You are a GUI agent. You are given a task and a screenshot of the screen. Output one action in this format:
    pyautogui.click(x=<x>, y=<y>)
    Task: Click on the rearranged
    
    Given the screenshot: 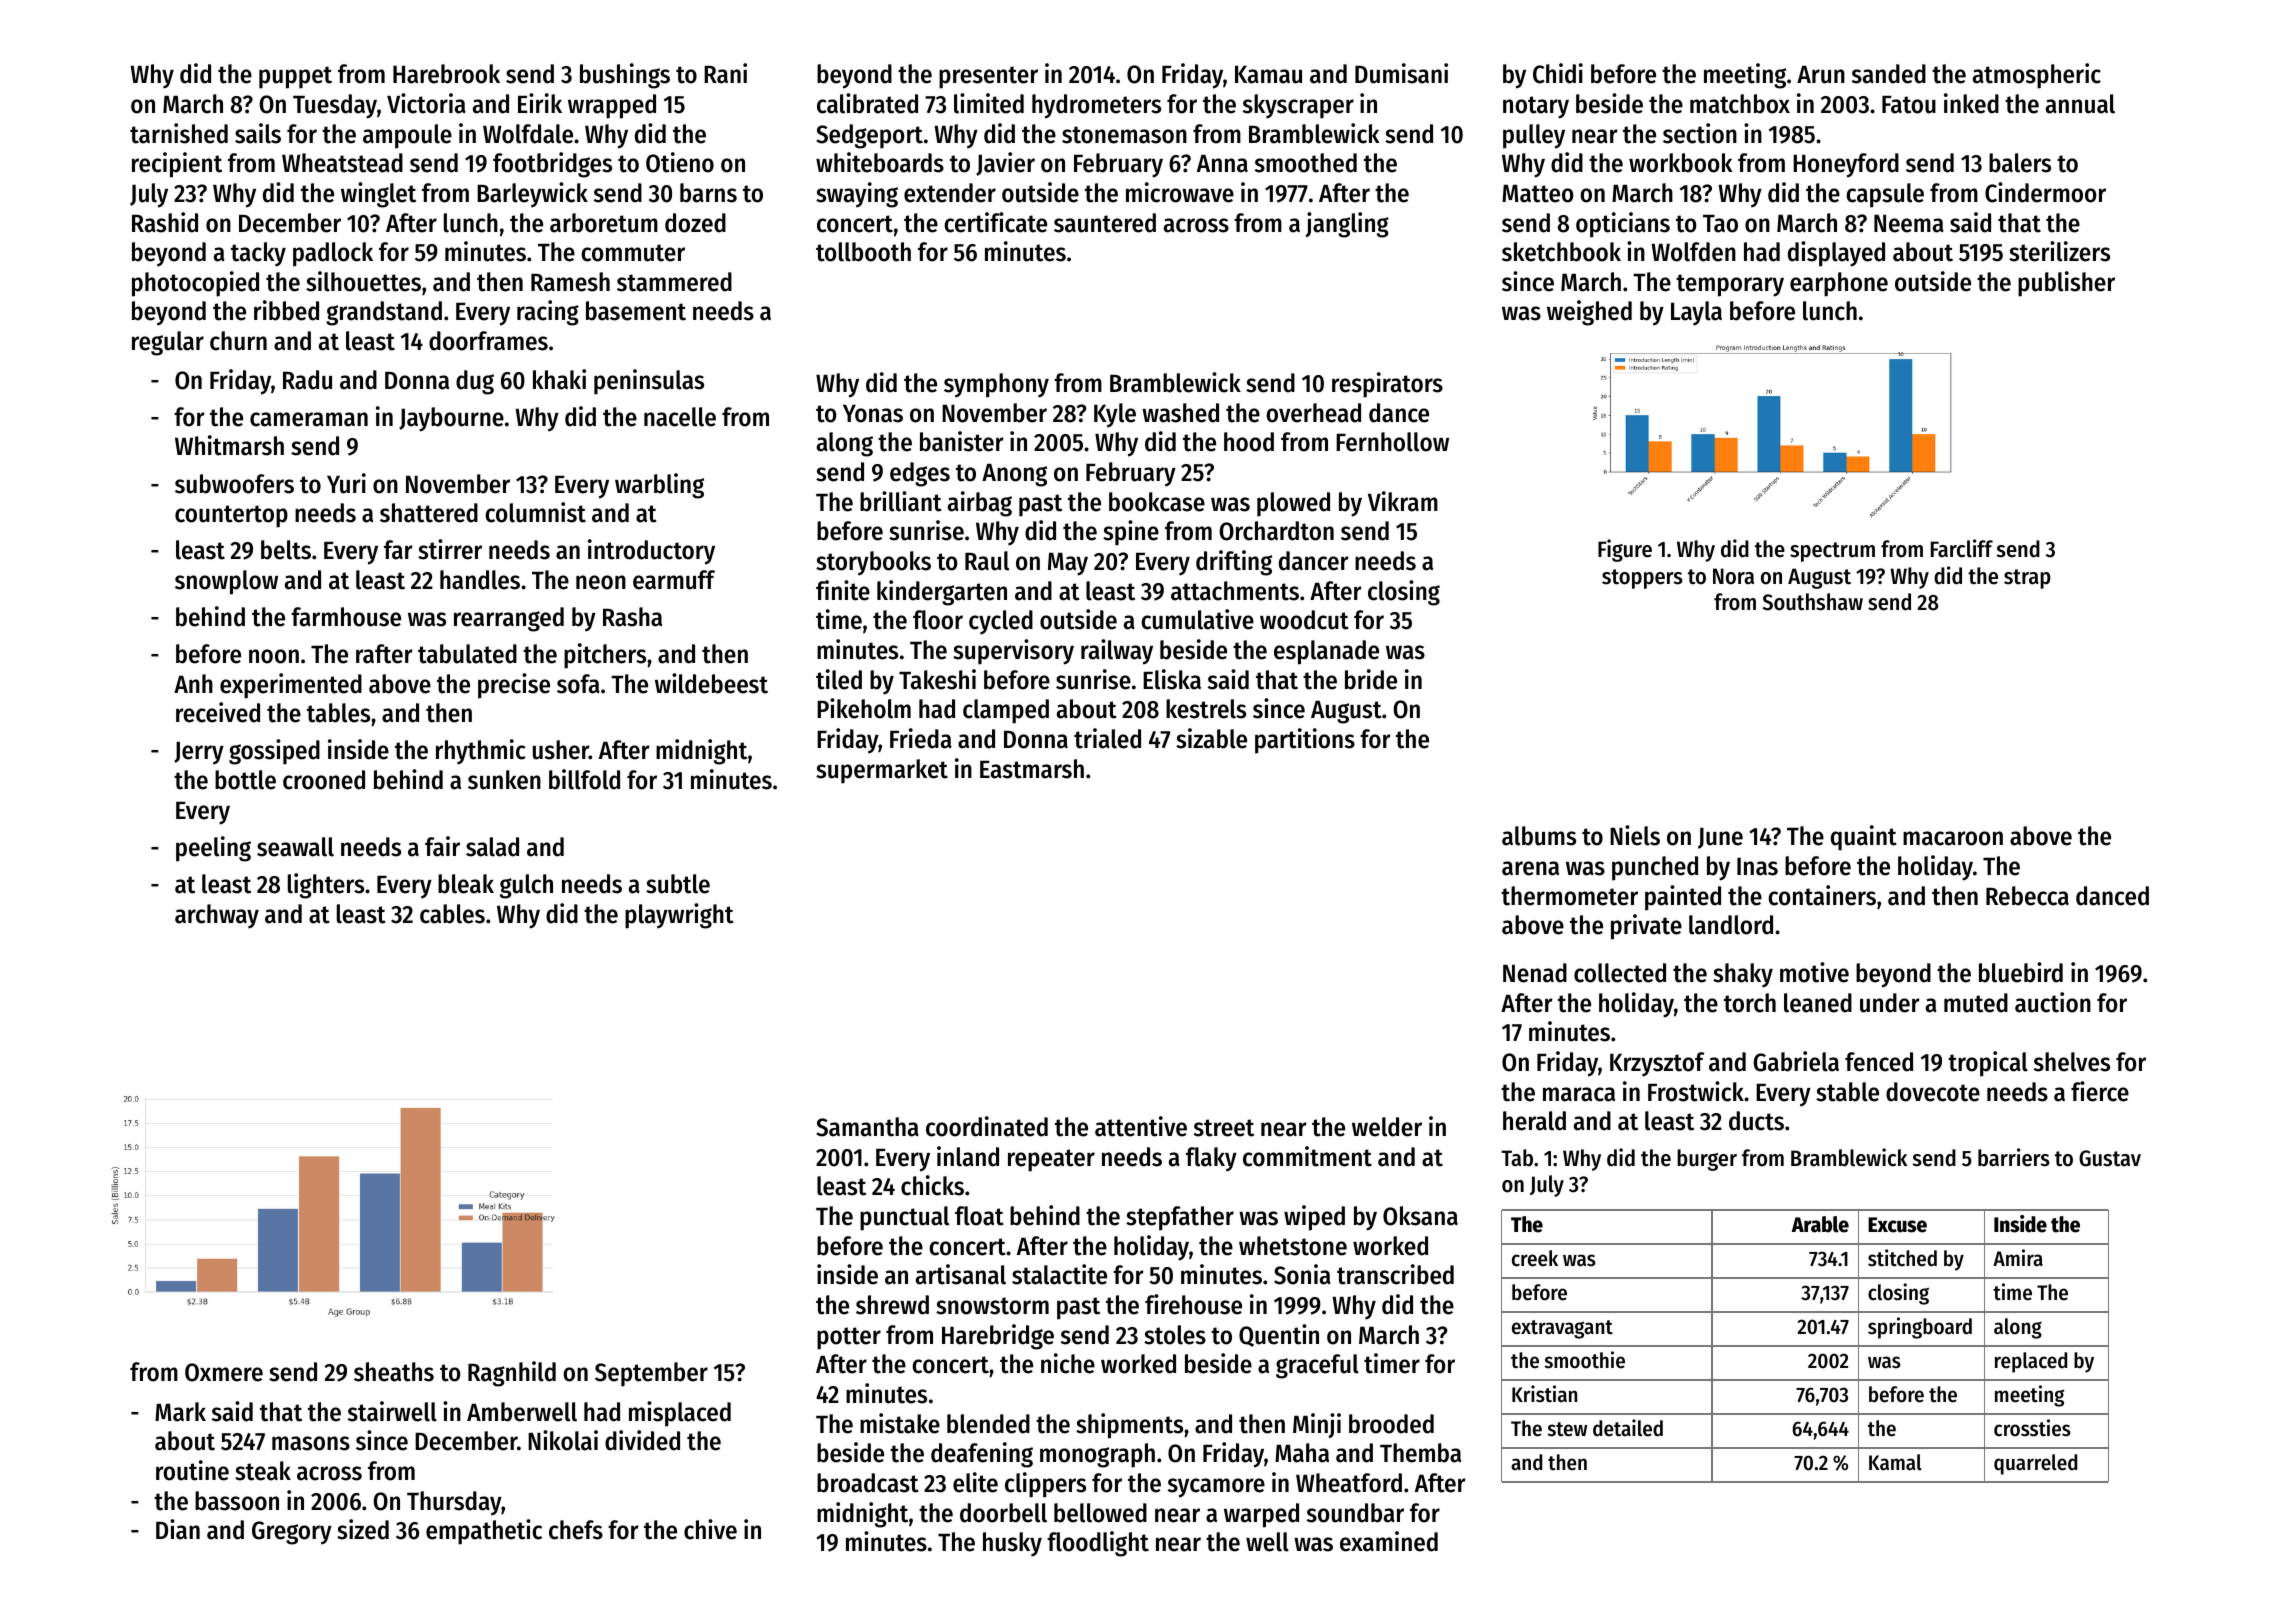 What is the action you would take?
    pyautogui.click(x=509, y=619)
